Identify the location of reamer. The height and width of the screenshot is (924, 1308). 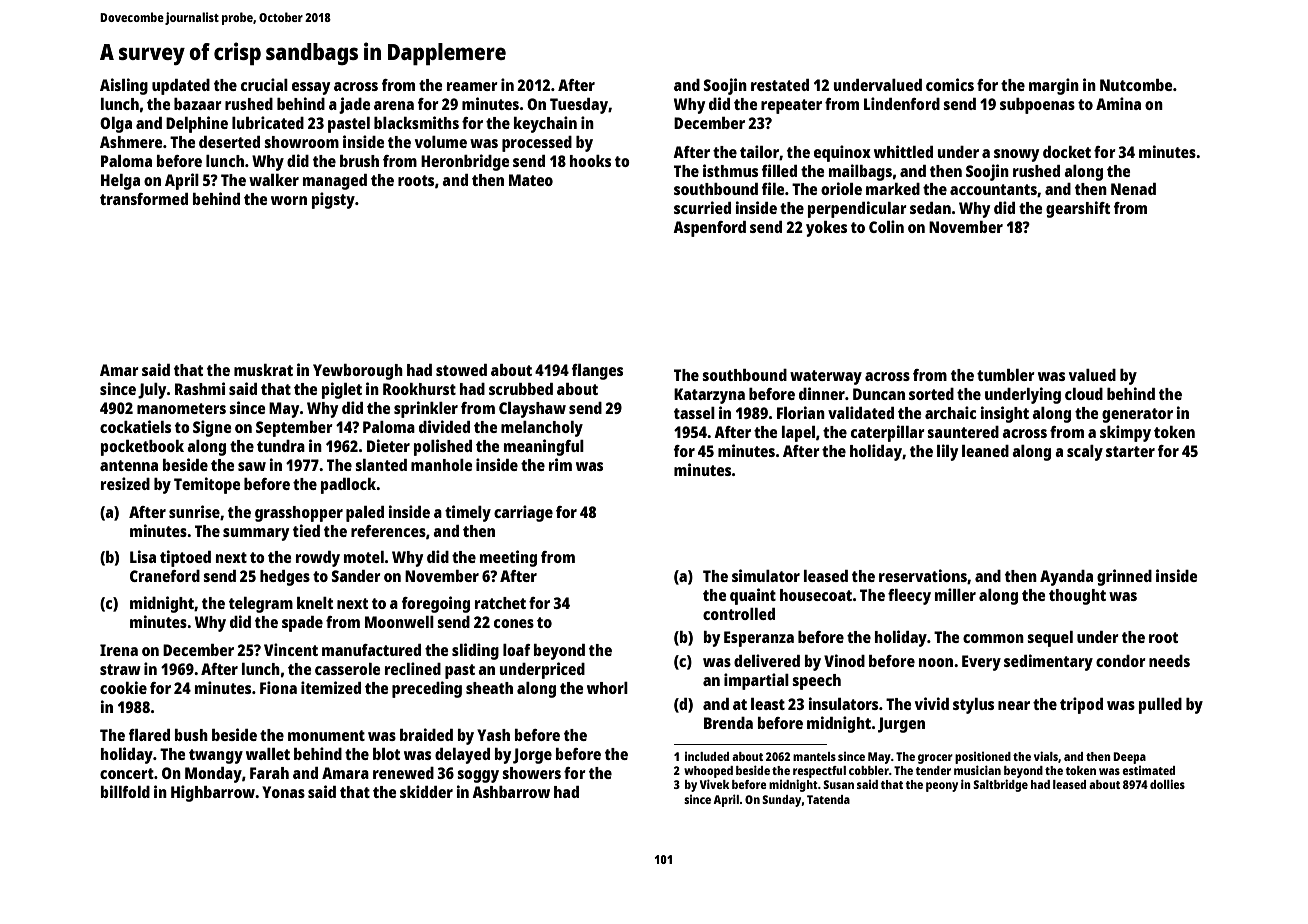
(472, 86).
